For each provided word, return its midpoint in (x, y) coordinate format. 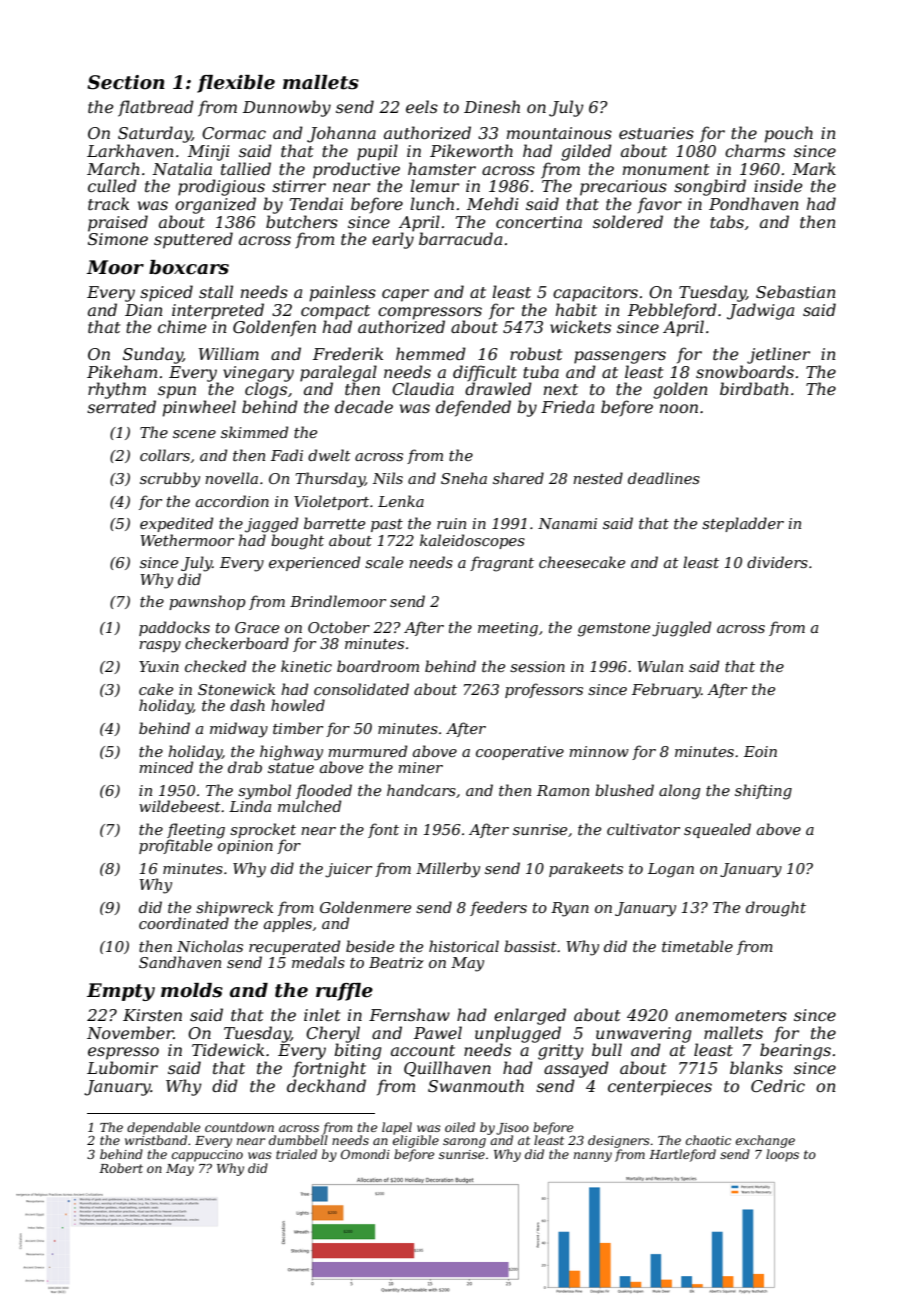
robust (536, 353)
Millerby (448, 870)
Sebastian (796, 291)
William (229, 353)
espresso (123, 1053)
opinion (245, 847)
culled (112, 185)
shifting (763, 792)
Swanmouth (476, 1085)
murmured (367, 751)
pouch (789, 134)
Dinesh (492, 106)
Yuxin (159, 666)
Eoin (760, 751)
